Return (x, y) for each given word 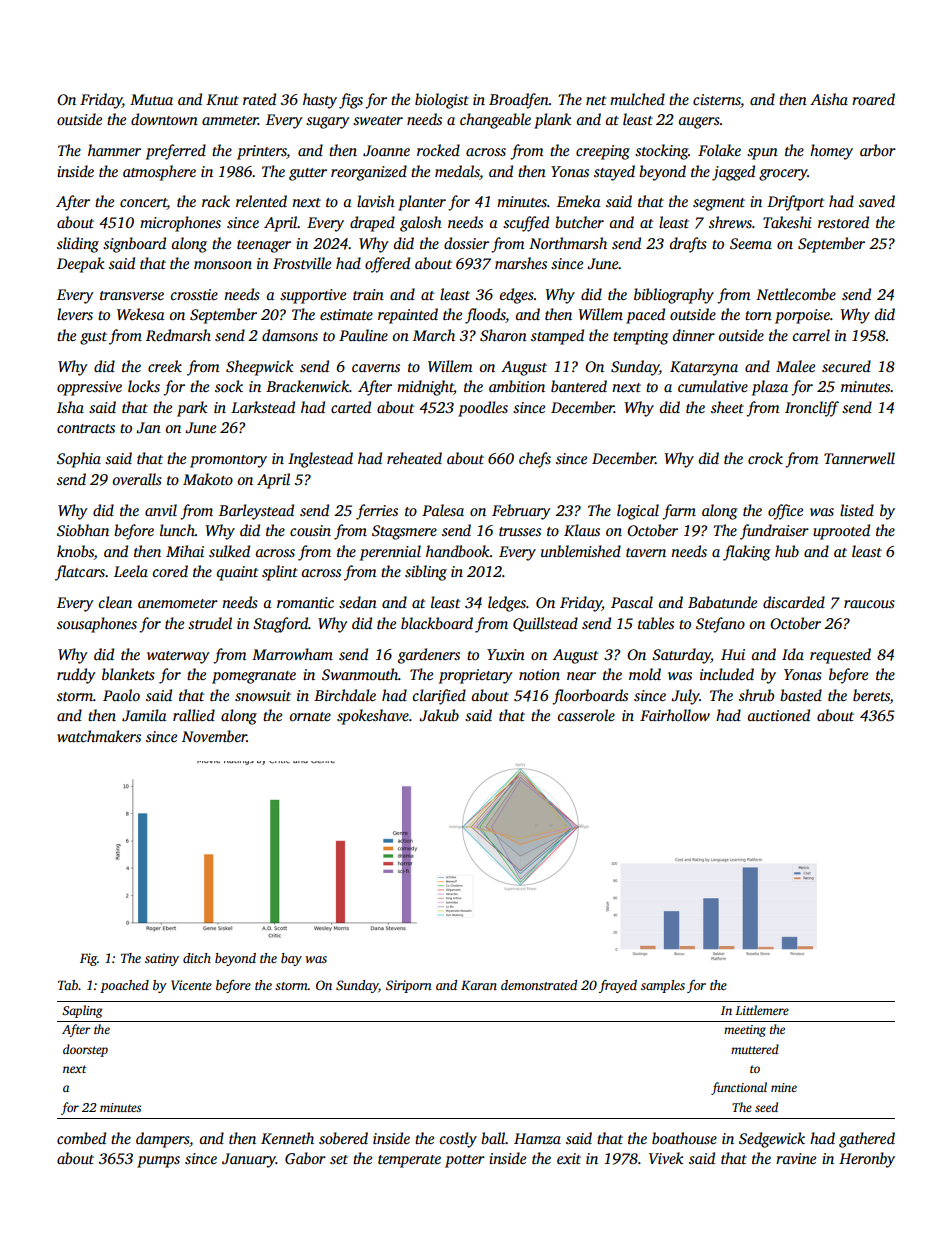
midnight (425, 388)
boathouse (684, 1138)
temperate (409, 1161)
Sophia (79, 460)
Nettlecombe (796, 294)
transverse (132, 295)
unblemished (581, 551)
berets (871, 695)
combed (81, 1138)
